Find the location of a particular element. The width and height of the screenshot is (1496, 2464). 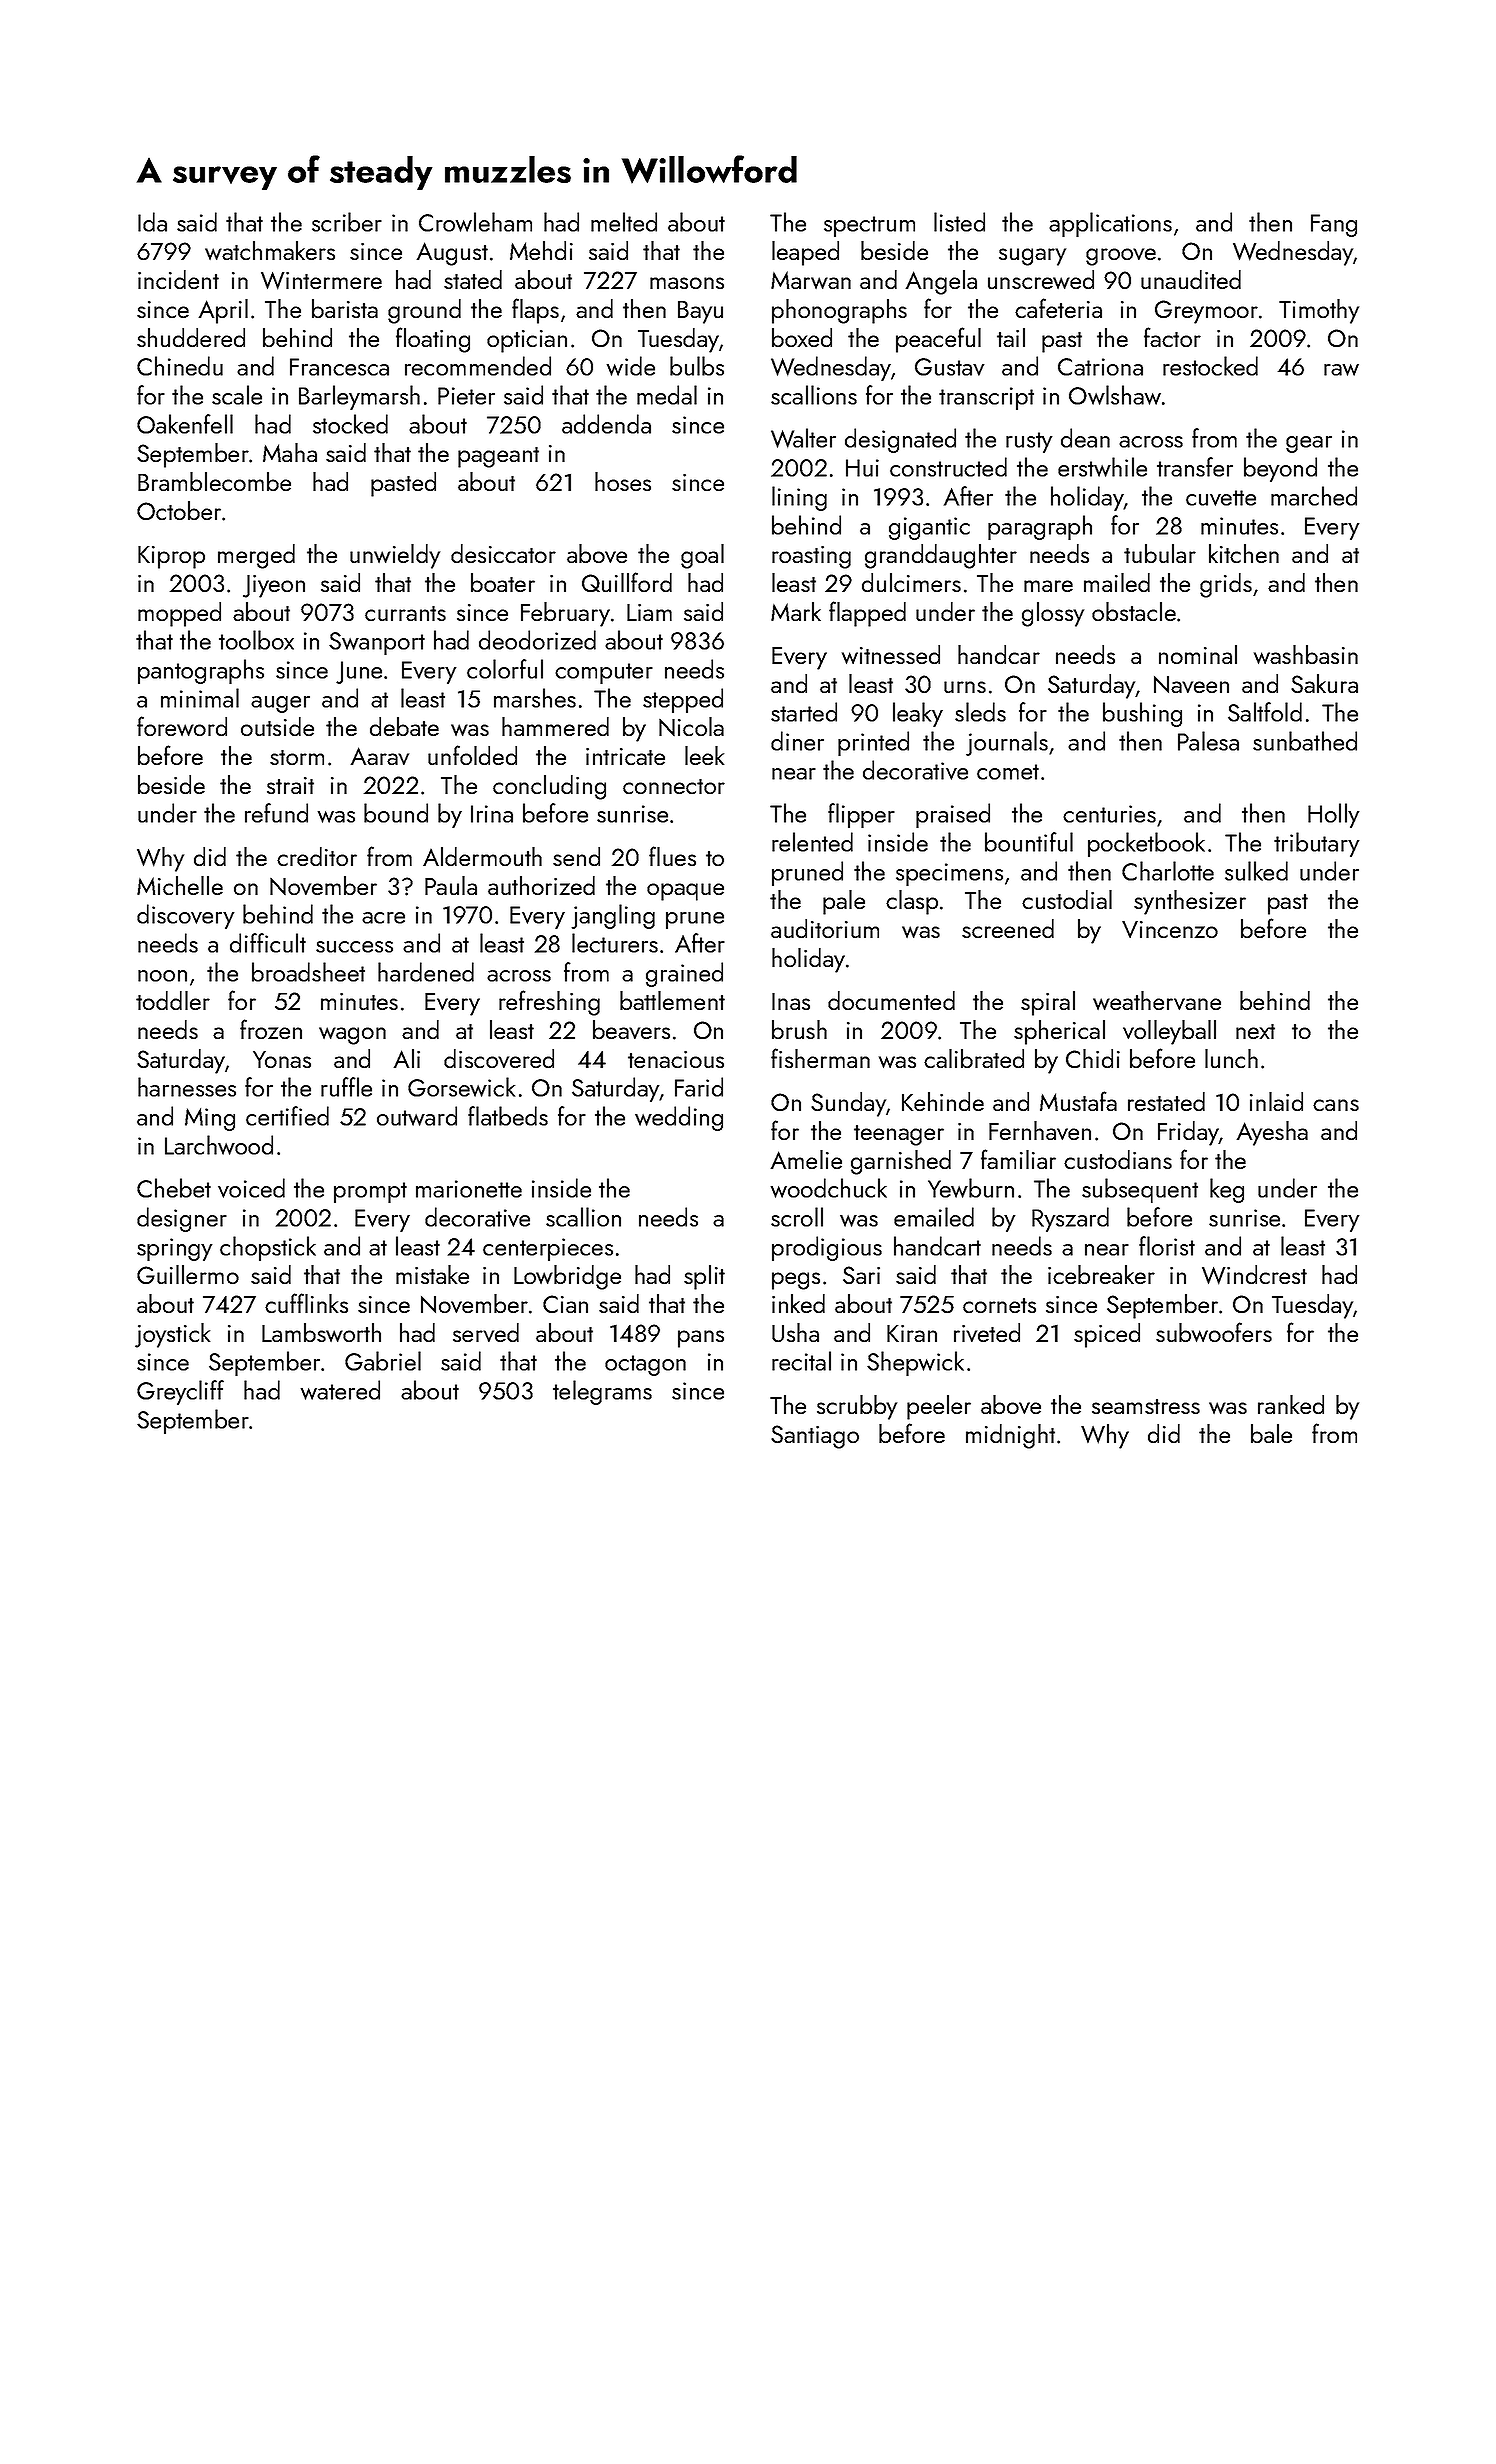

Chinedu is located at coordinates (180, 366).
